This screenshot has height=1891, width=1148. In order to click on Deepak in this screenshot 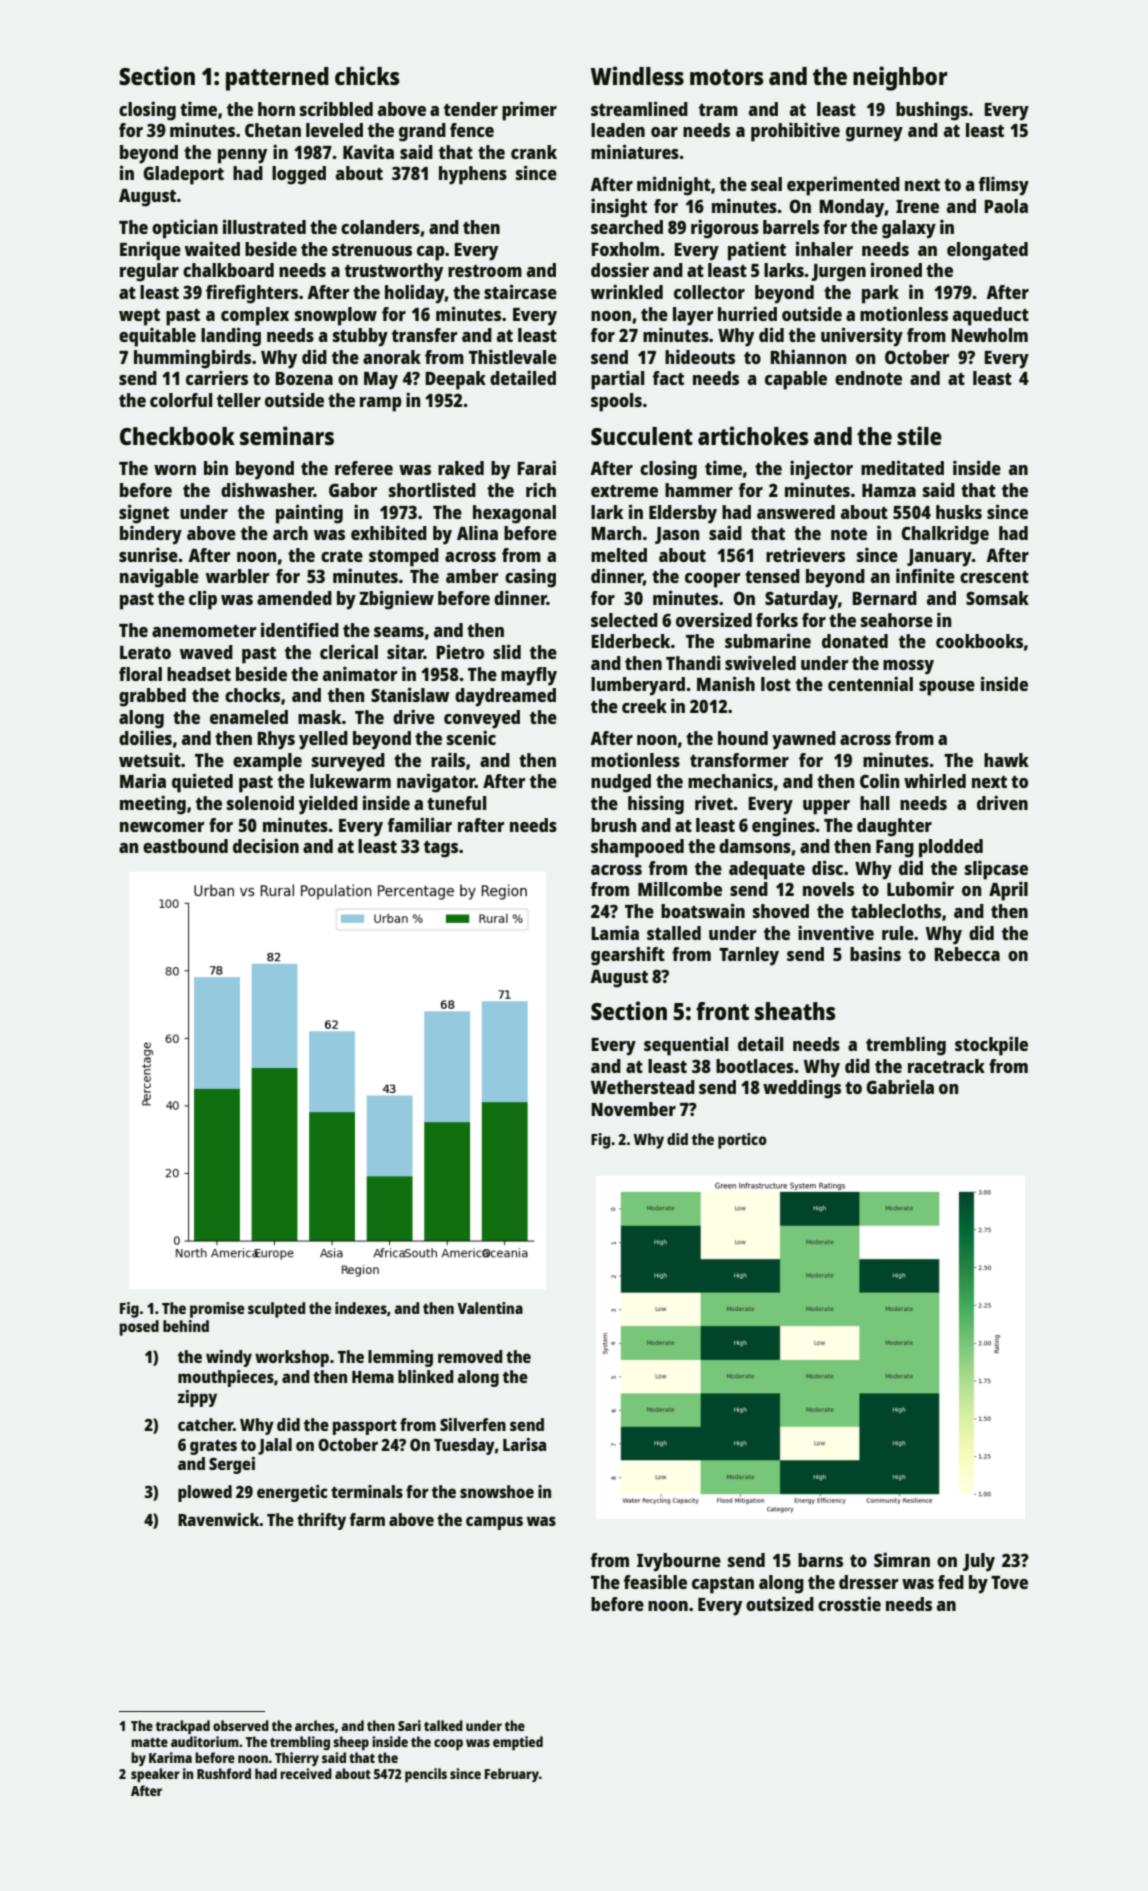, I will do `click(455, 380)`.
